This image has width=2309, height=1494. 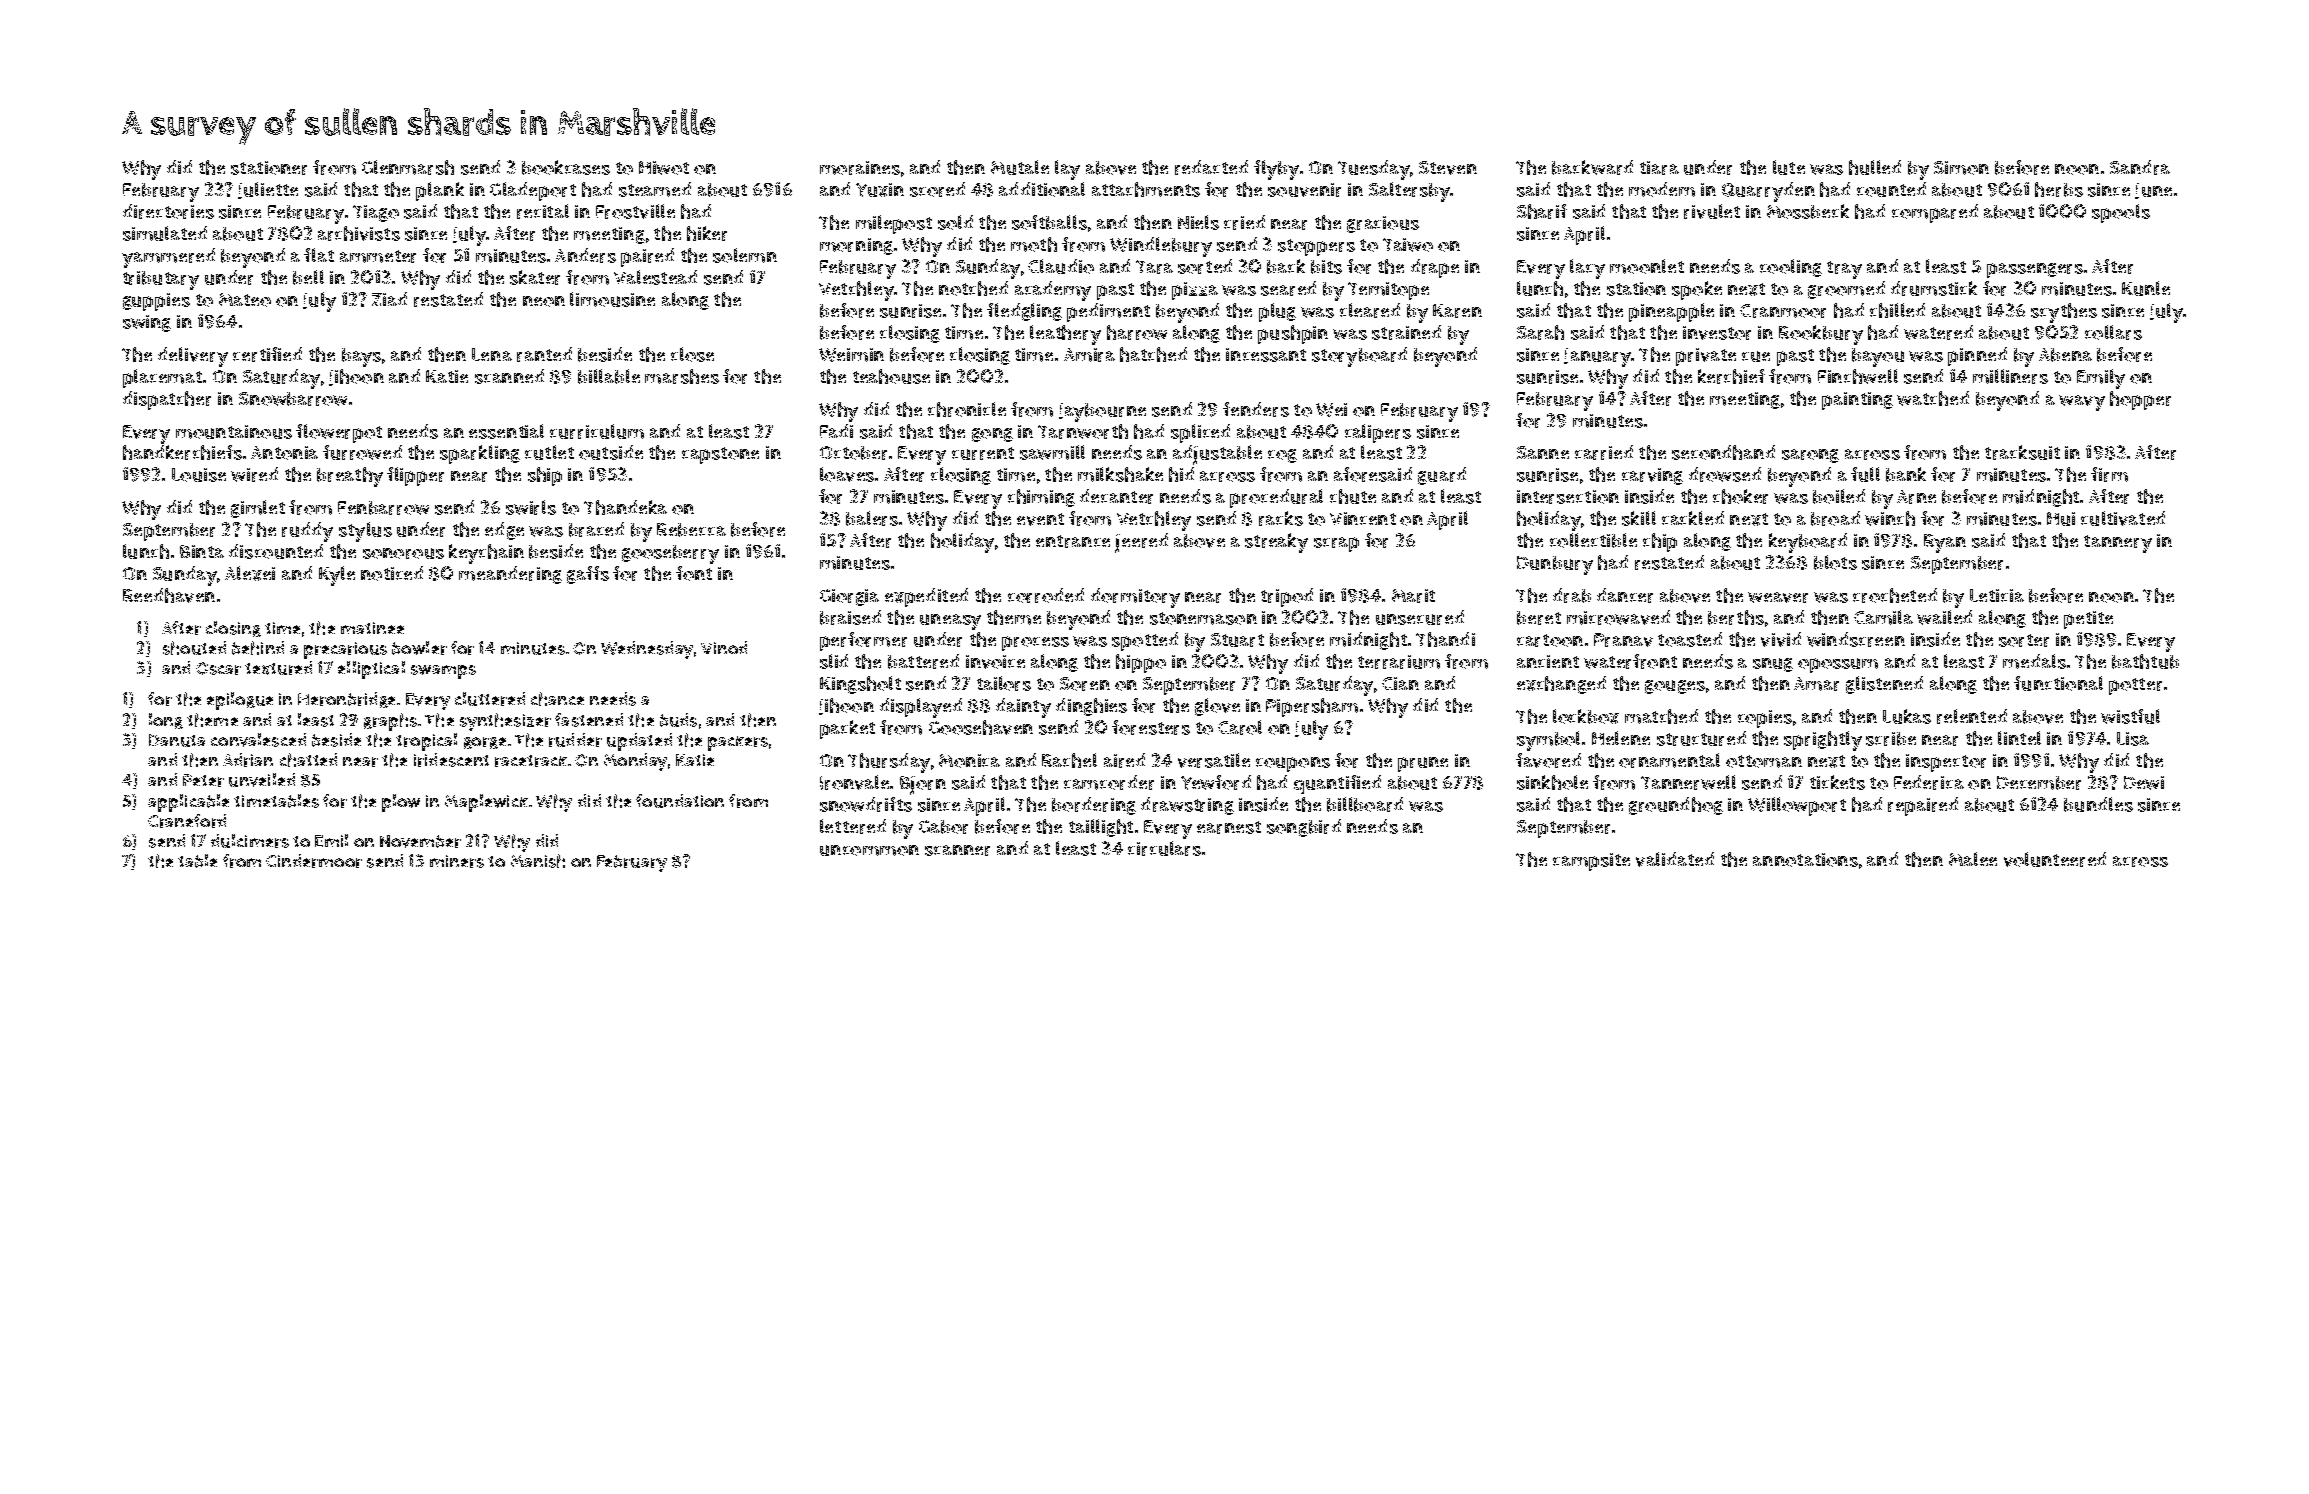 I want to click on font, so click(x=694, y=573).
